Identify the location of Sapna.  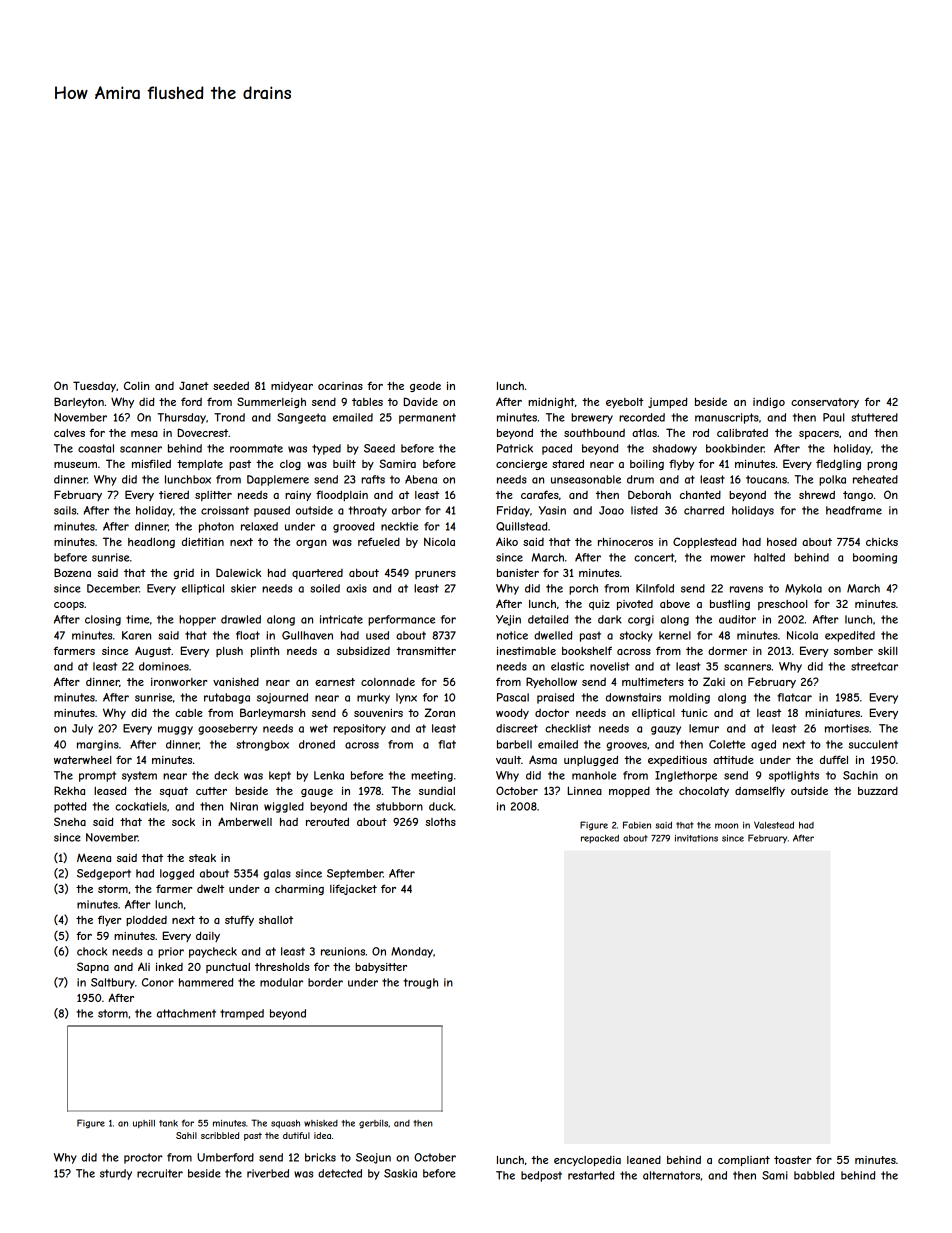
(93, 967).
